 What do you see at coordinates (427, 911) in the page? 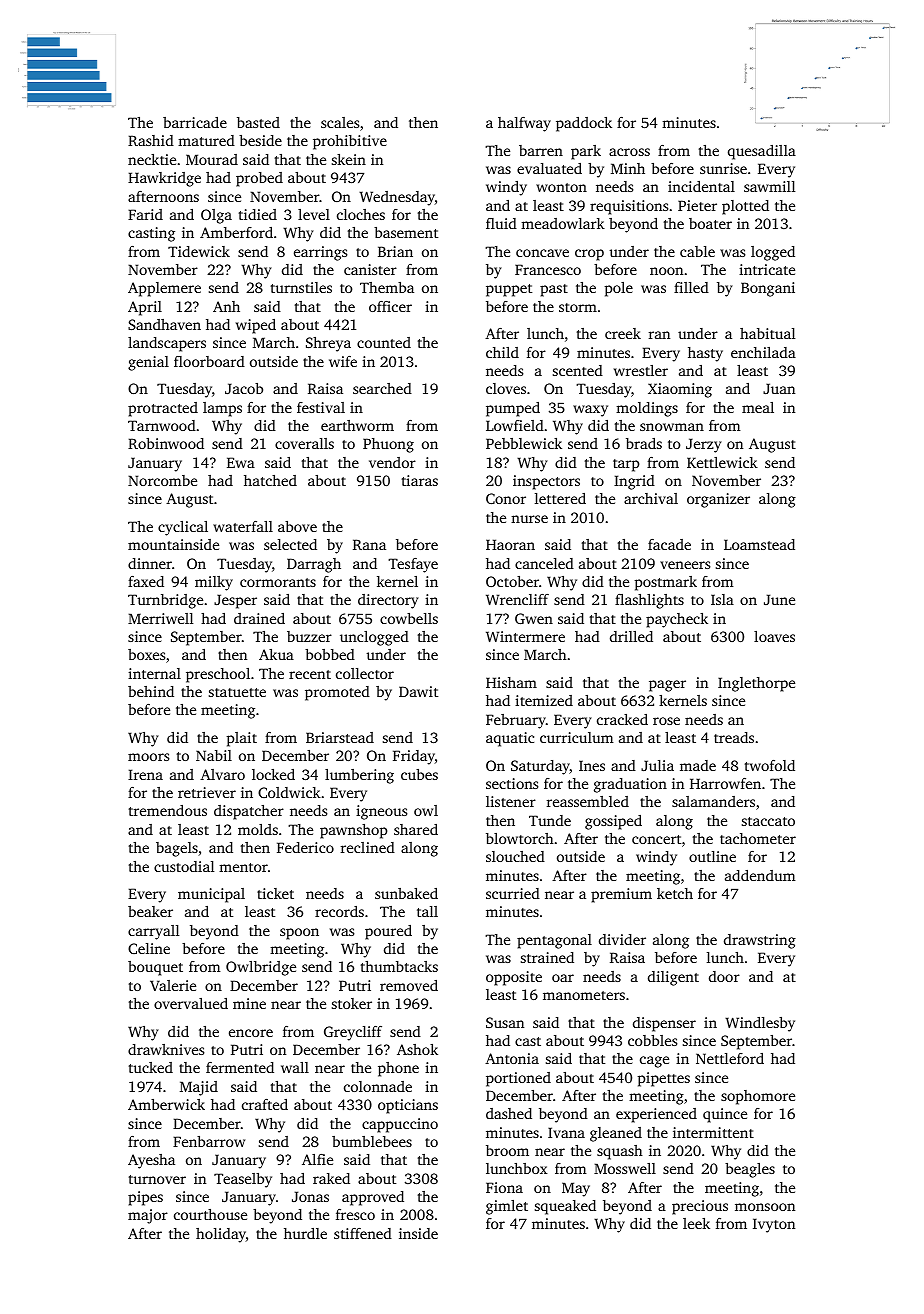
I see `tall` at bounding box center [427, 911].
